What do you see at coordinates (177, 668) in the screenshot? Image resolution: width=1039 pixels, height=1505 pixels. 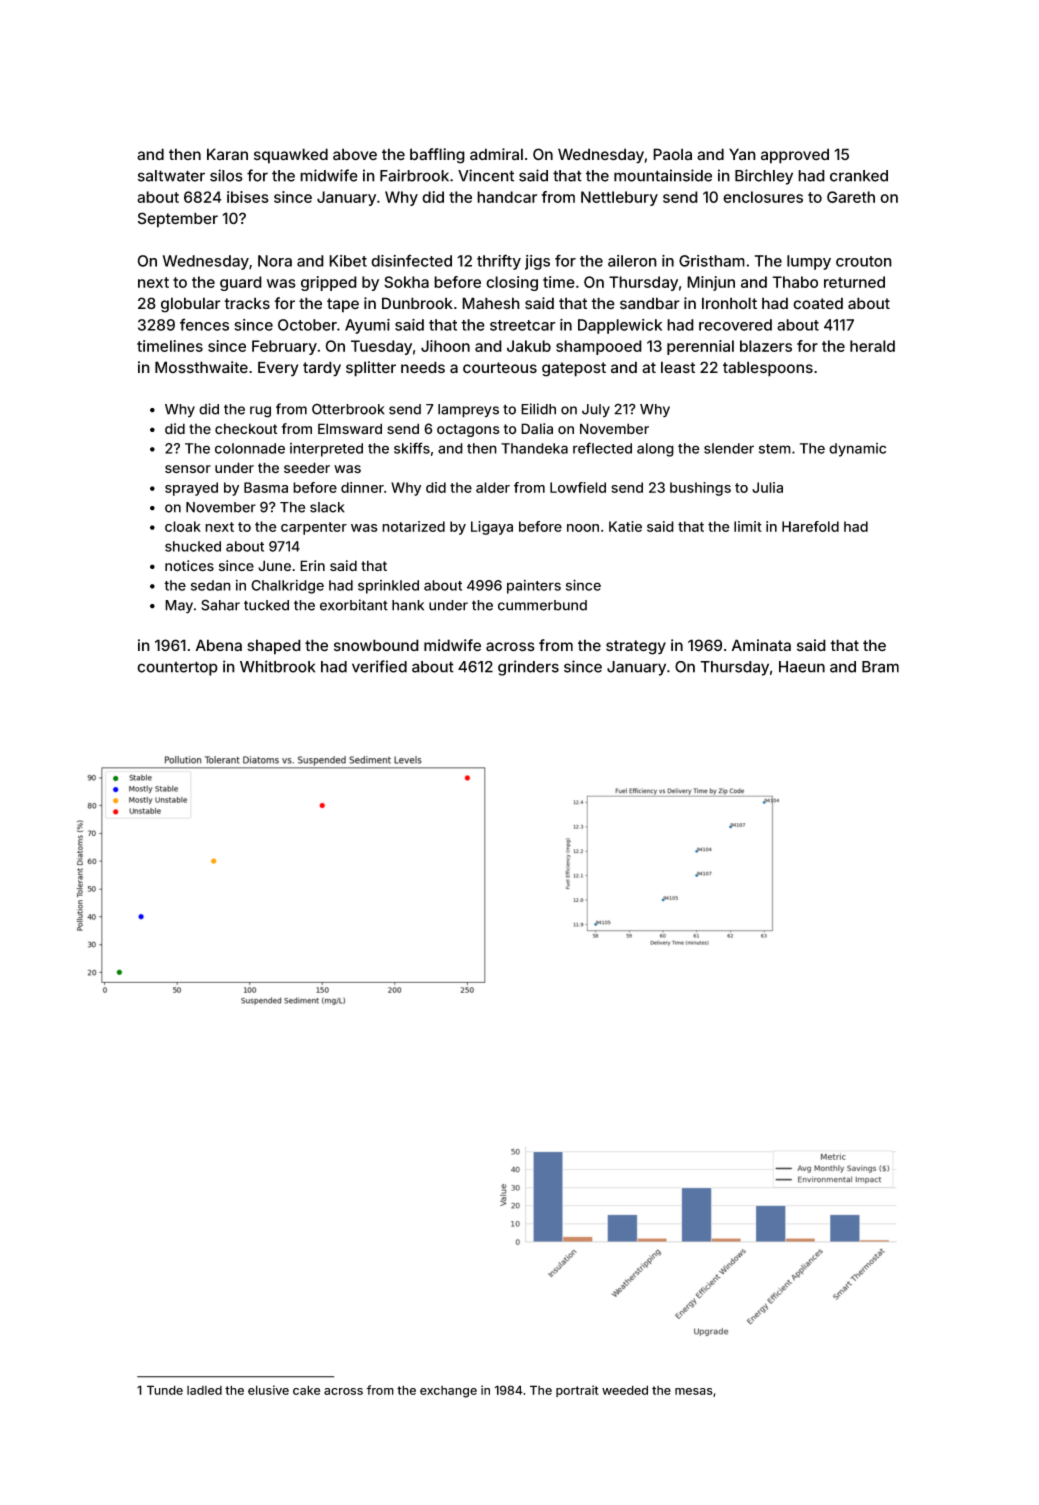 I see `countertop` at bounding box center [177, 668].
